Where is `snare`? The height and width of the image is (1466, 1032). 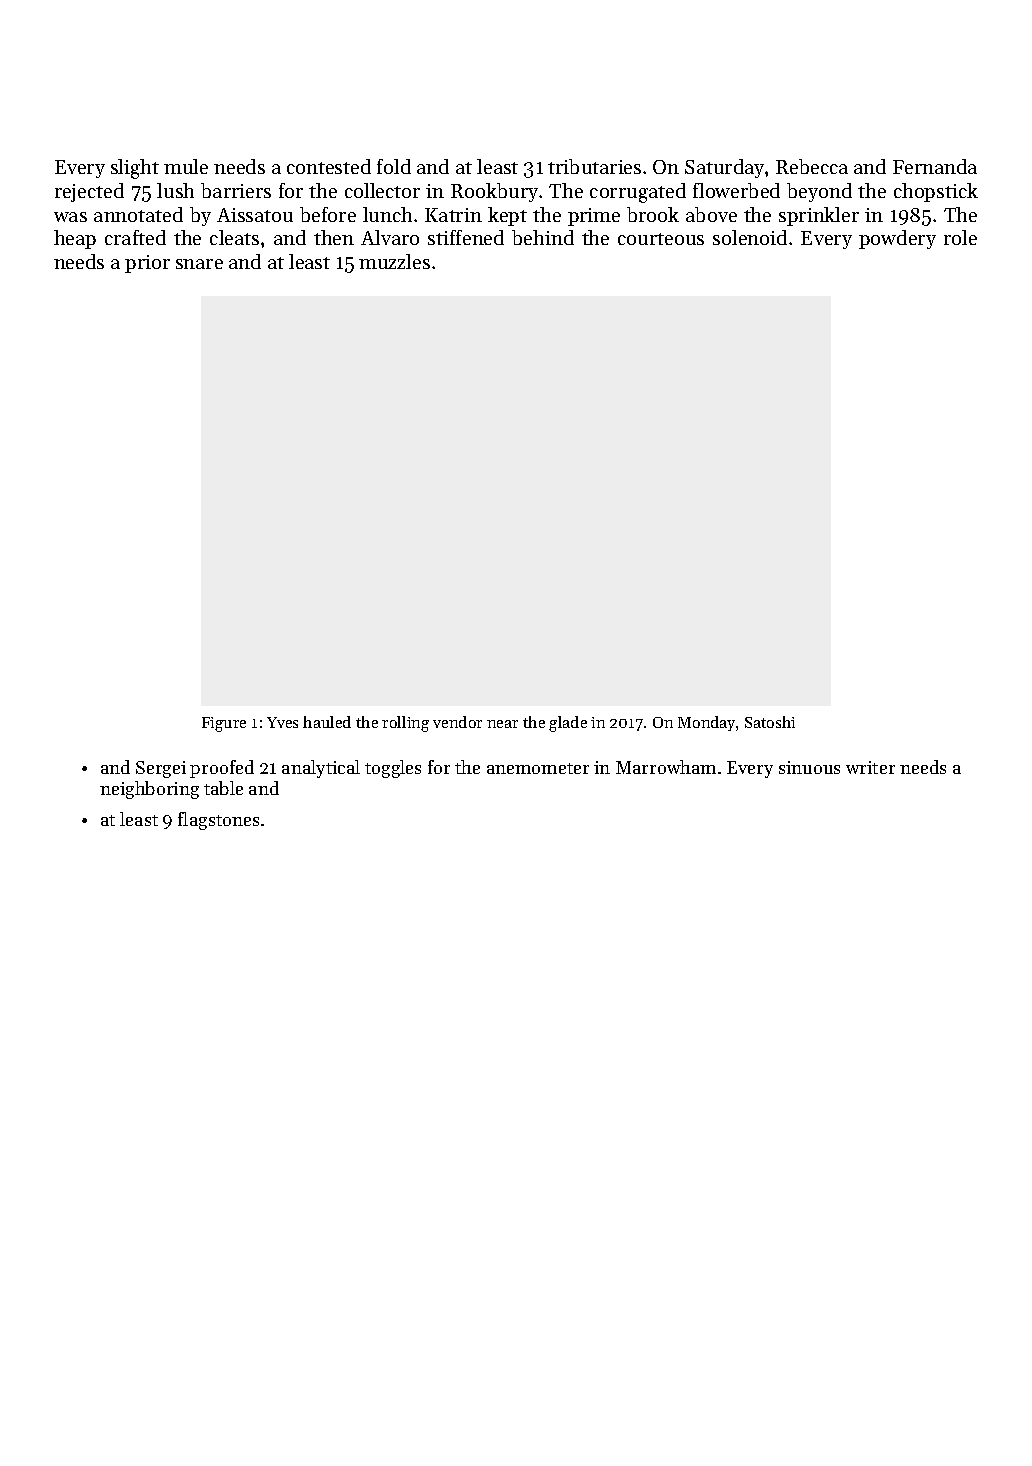
snare is located at coordinates (199, 264).
